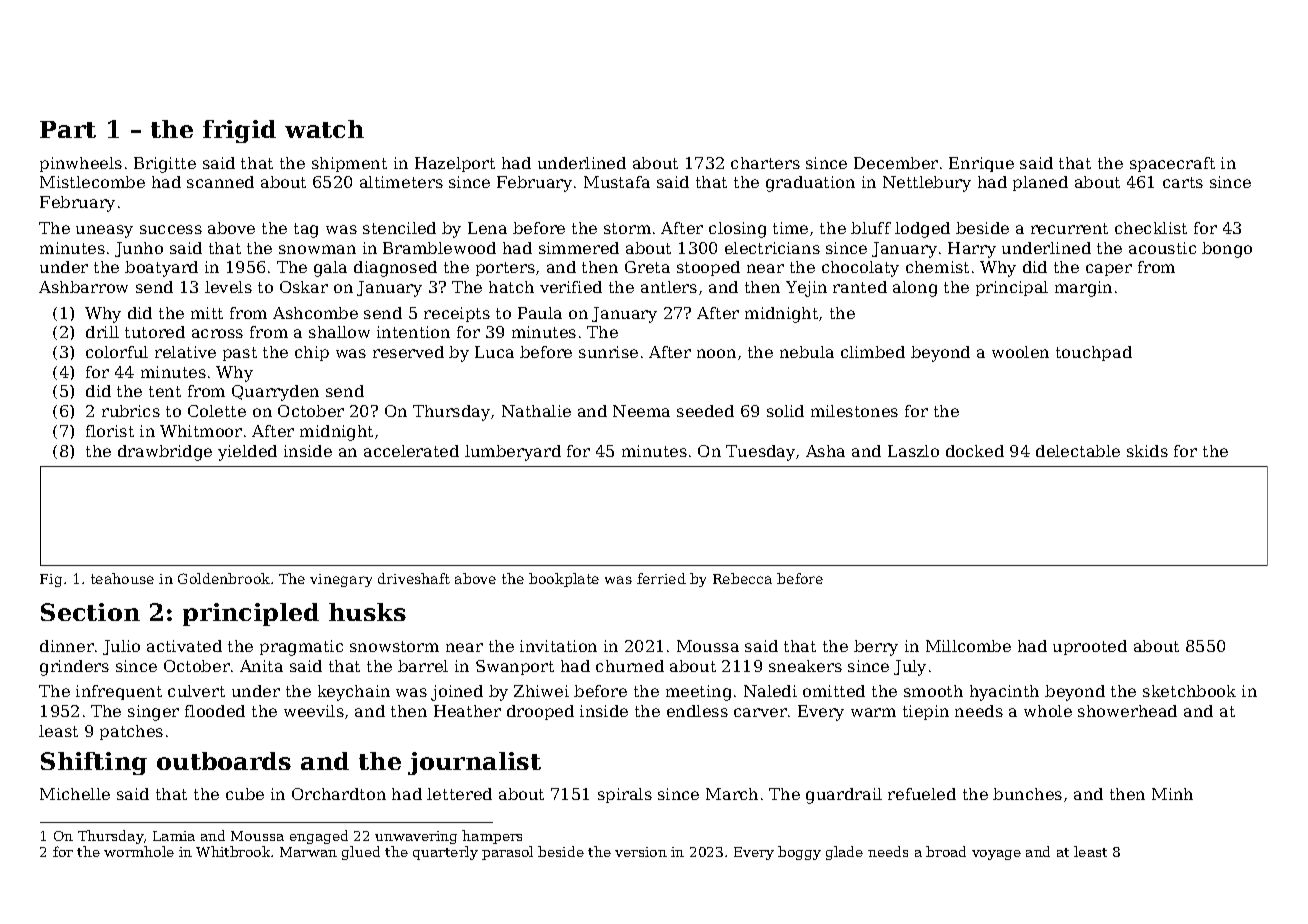 Image resolution: width=1308 pixels, height=924 pixels. What do you see at coordinates (915, 289) in the document?
I see `along` at bounding box center [915, 289].
